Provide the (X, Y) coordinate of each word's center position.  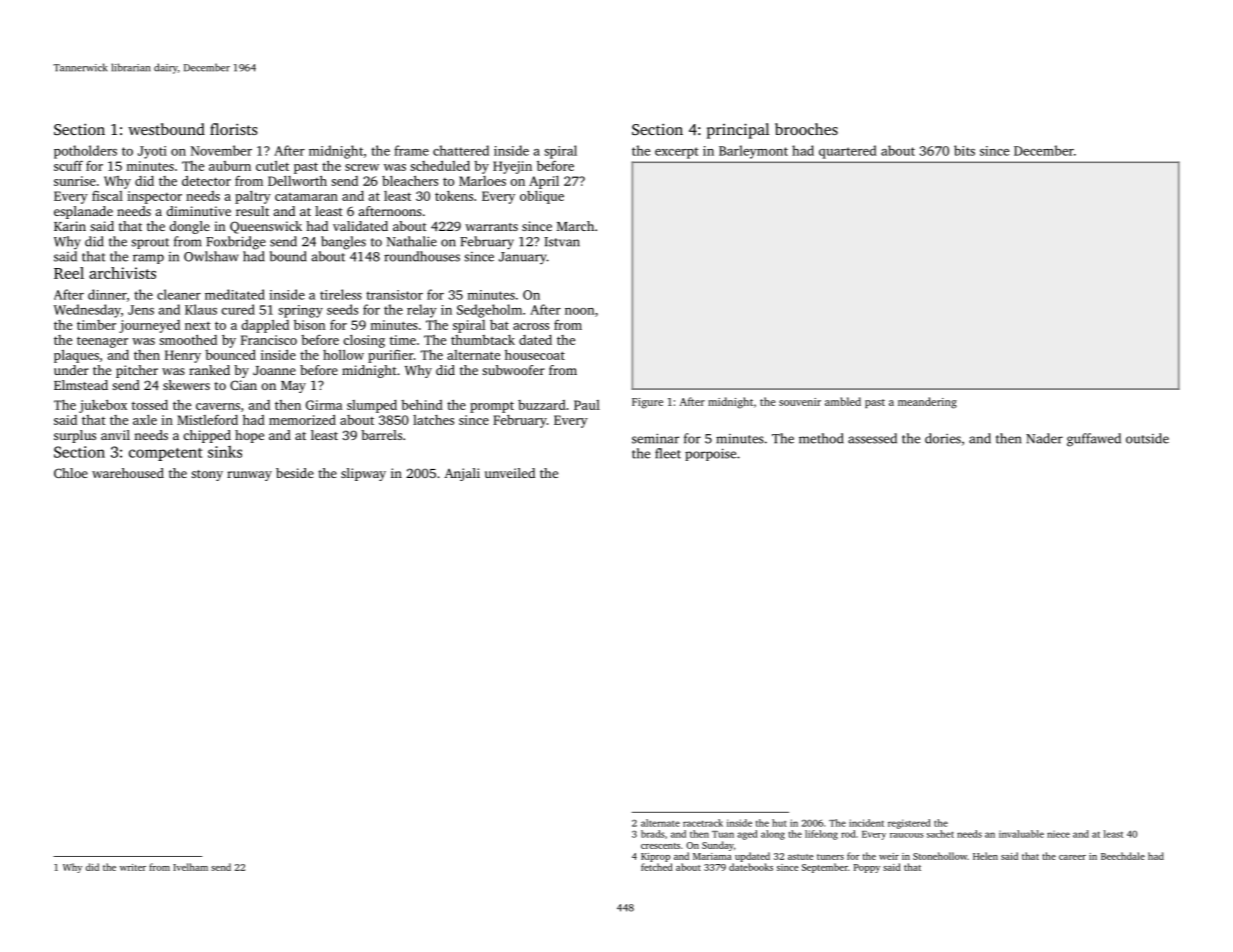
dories (943, 438)
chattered (461, 150)
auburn (230, 166)
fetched (657, 867)
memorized (302, 420)
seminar (655, 438)
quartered (848, 152)
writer (133, 867)
